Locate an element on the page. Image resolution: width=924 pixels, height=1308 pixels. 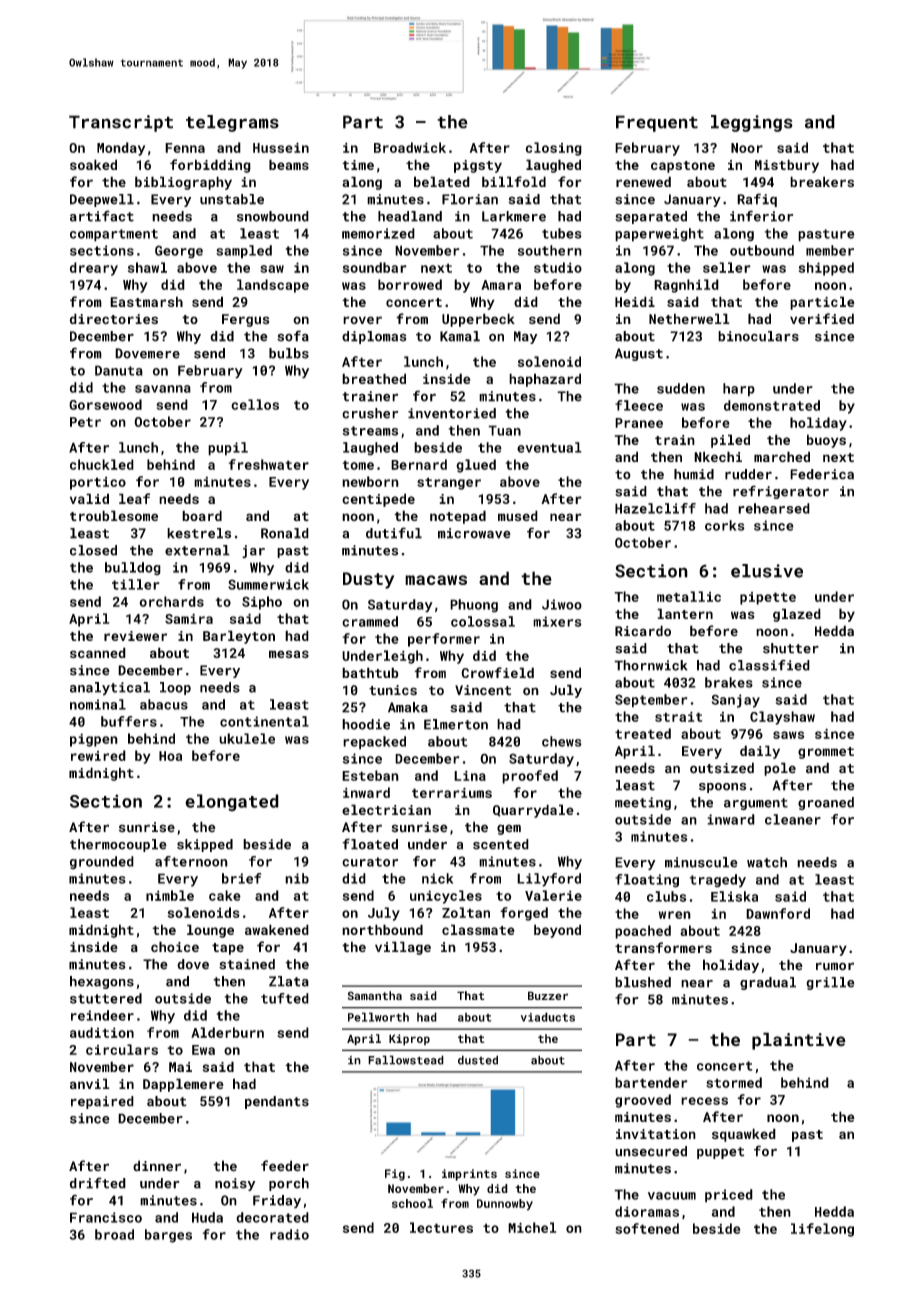
paperweight is located at coordinates (659, 235).
